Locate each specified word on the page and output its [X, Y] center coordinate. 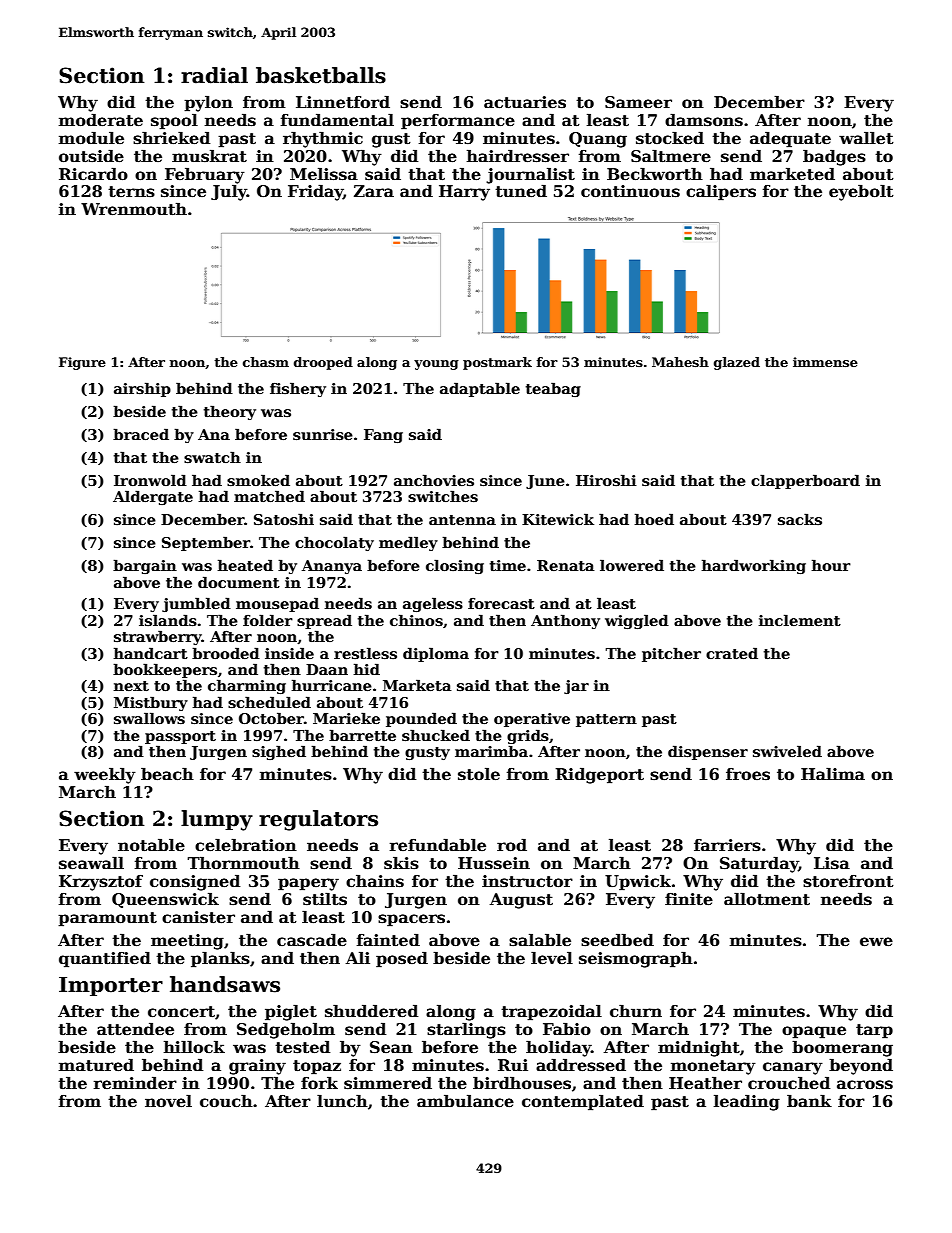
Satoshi [284, 519]
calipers [721, 192]
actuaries [525, 102]
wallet [866, 138]
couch [226, 1101]
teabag [553, 389]
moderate [101, 120]
